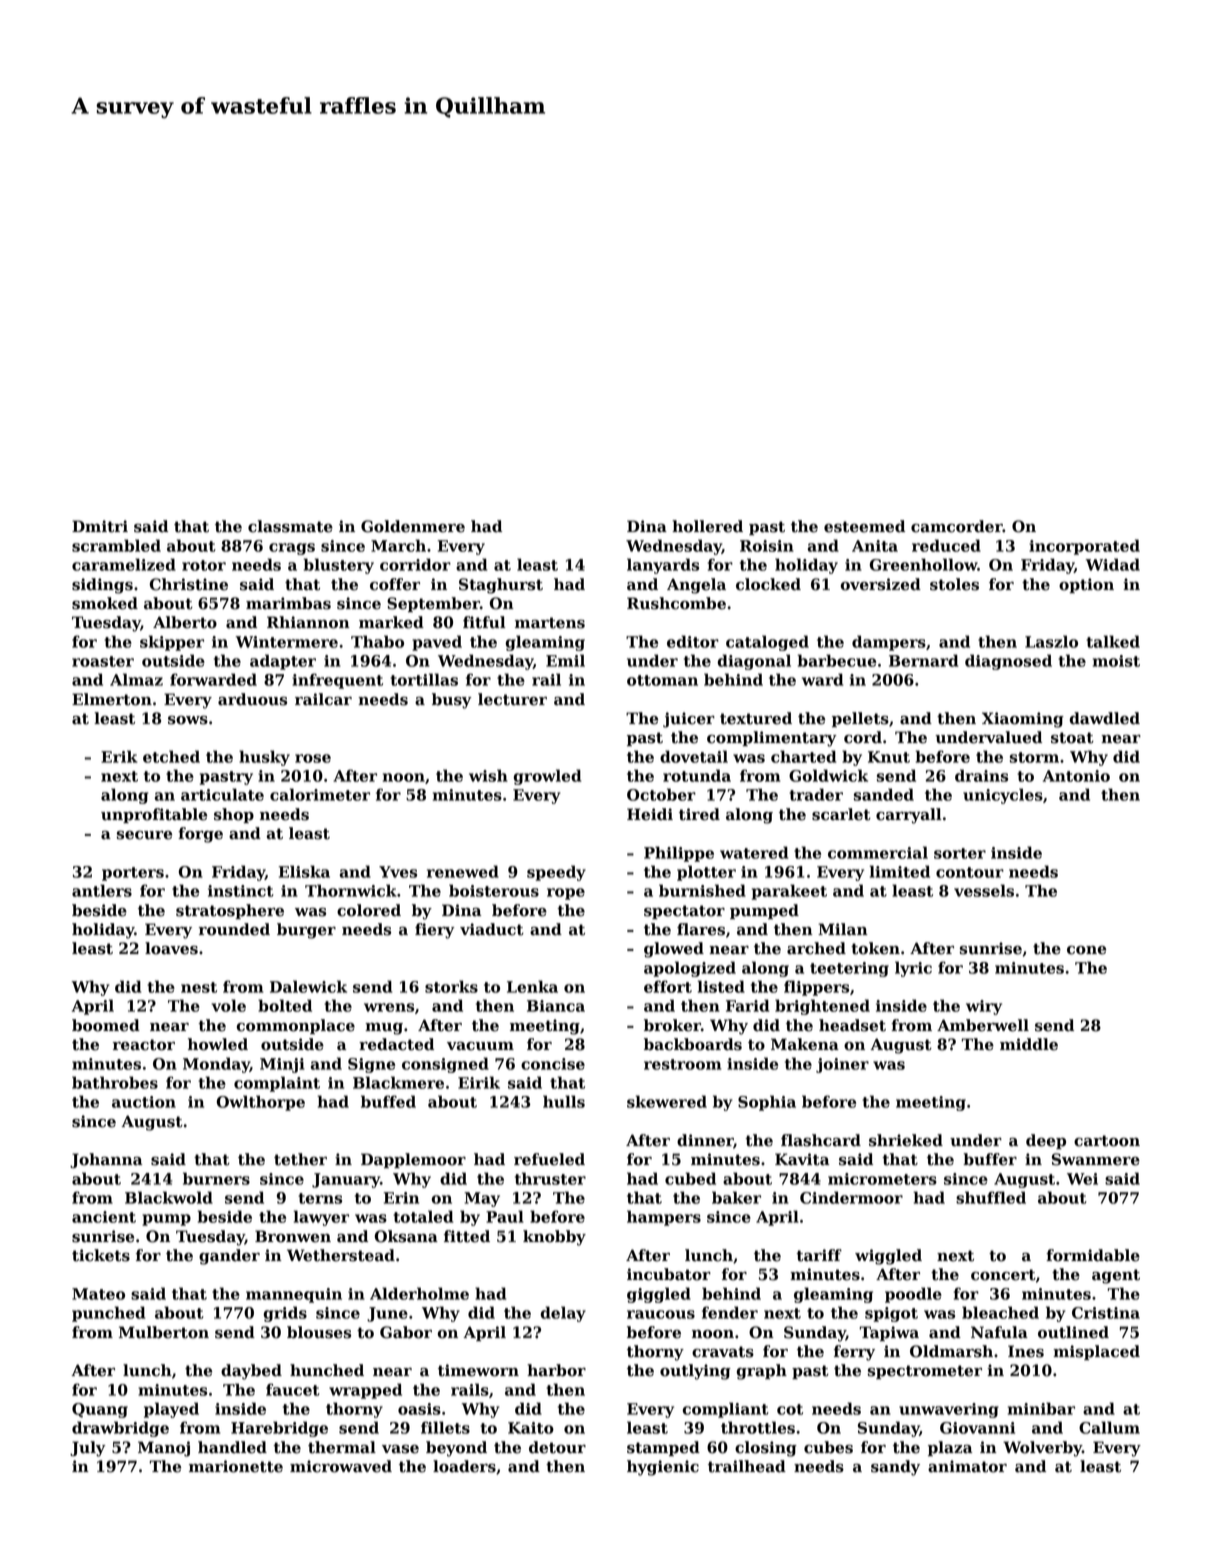 The image size is (1212, 1568). Describe the element at coordinates (663, 1448) in the document. I see `stamped` at that location.
